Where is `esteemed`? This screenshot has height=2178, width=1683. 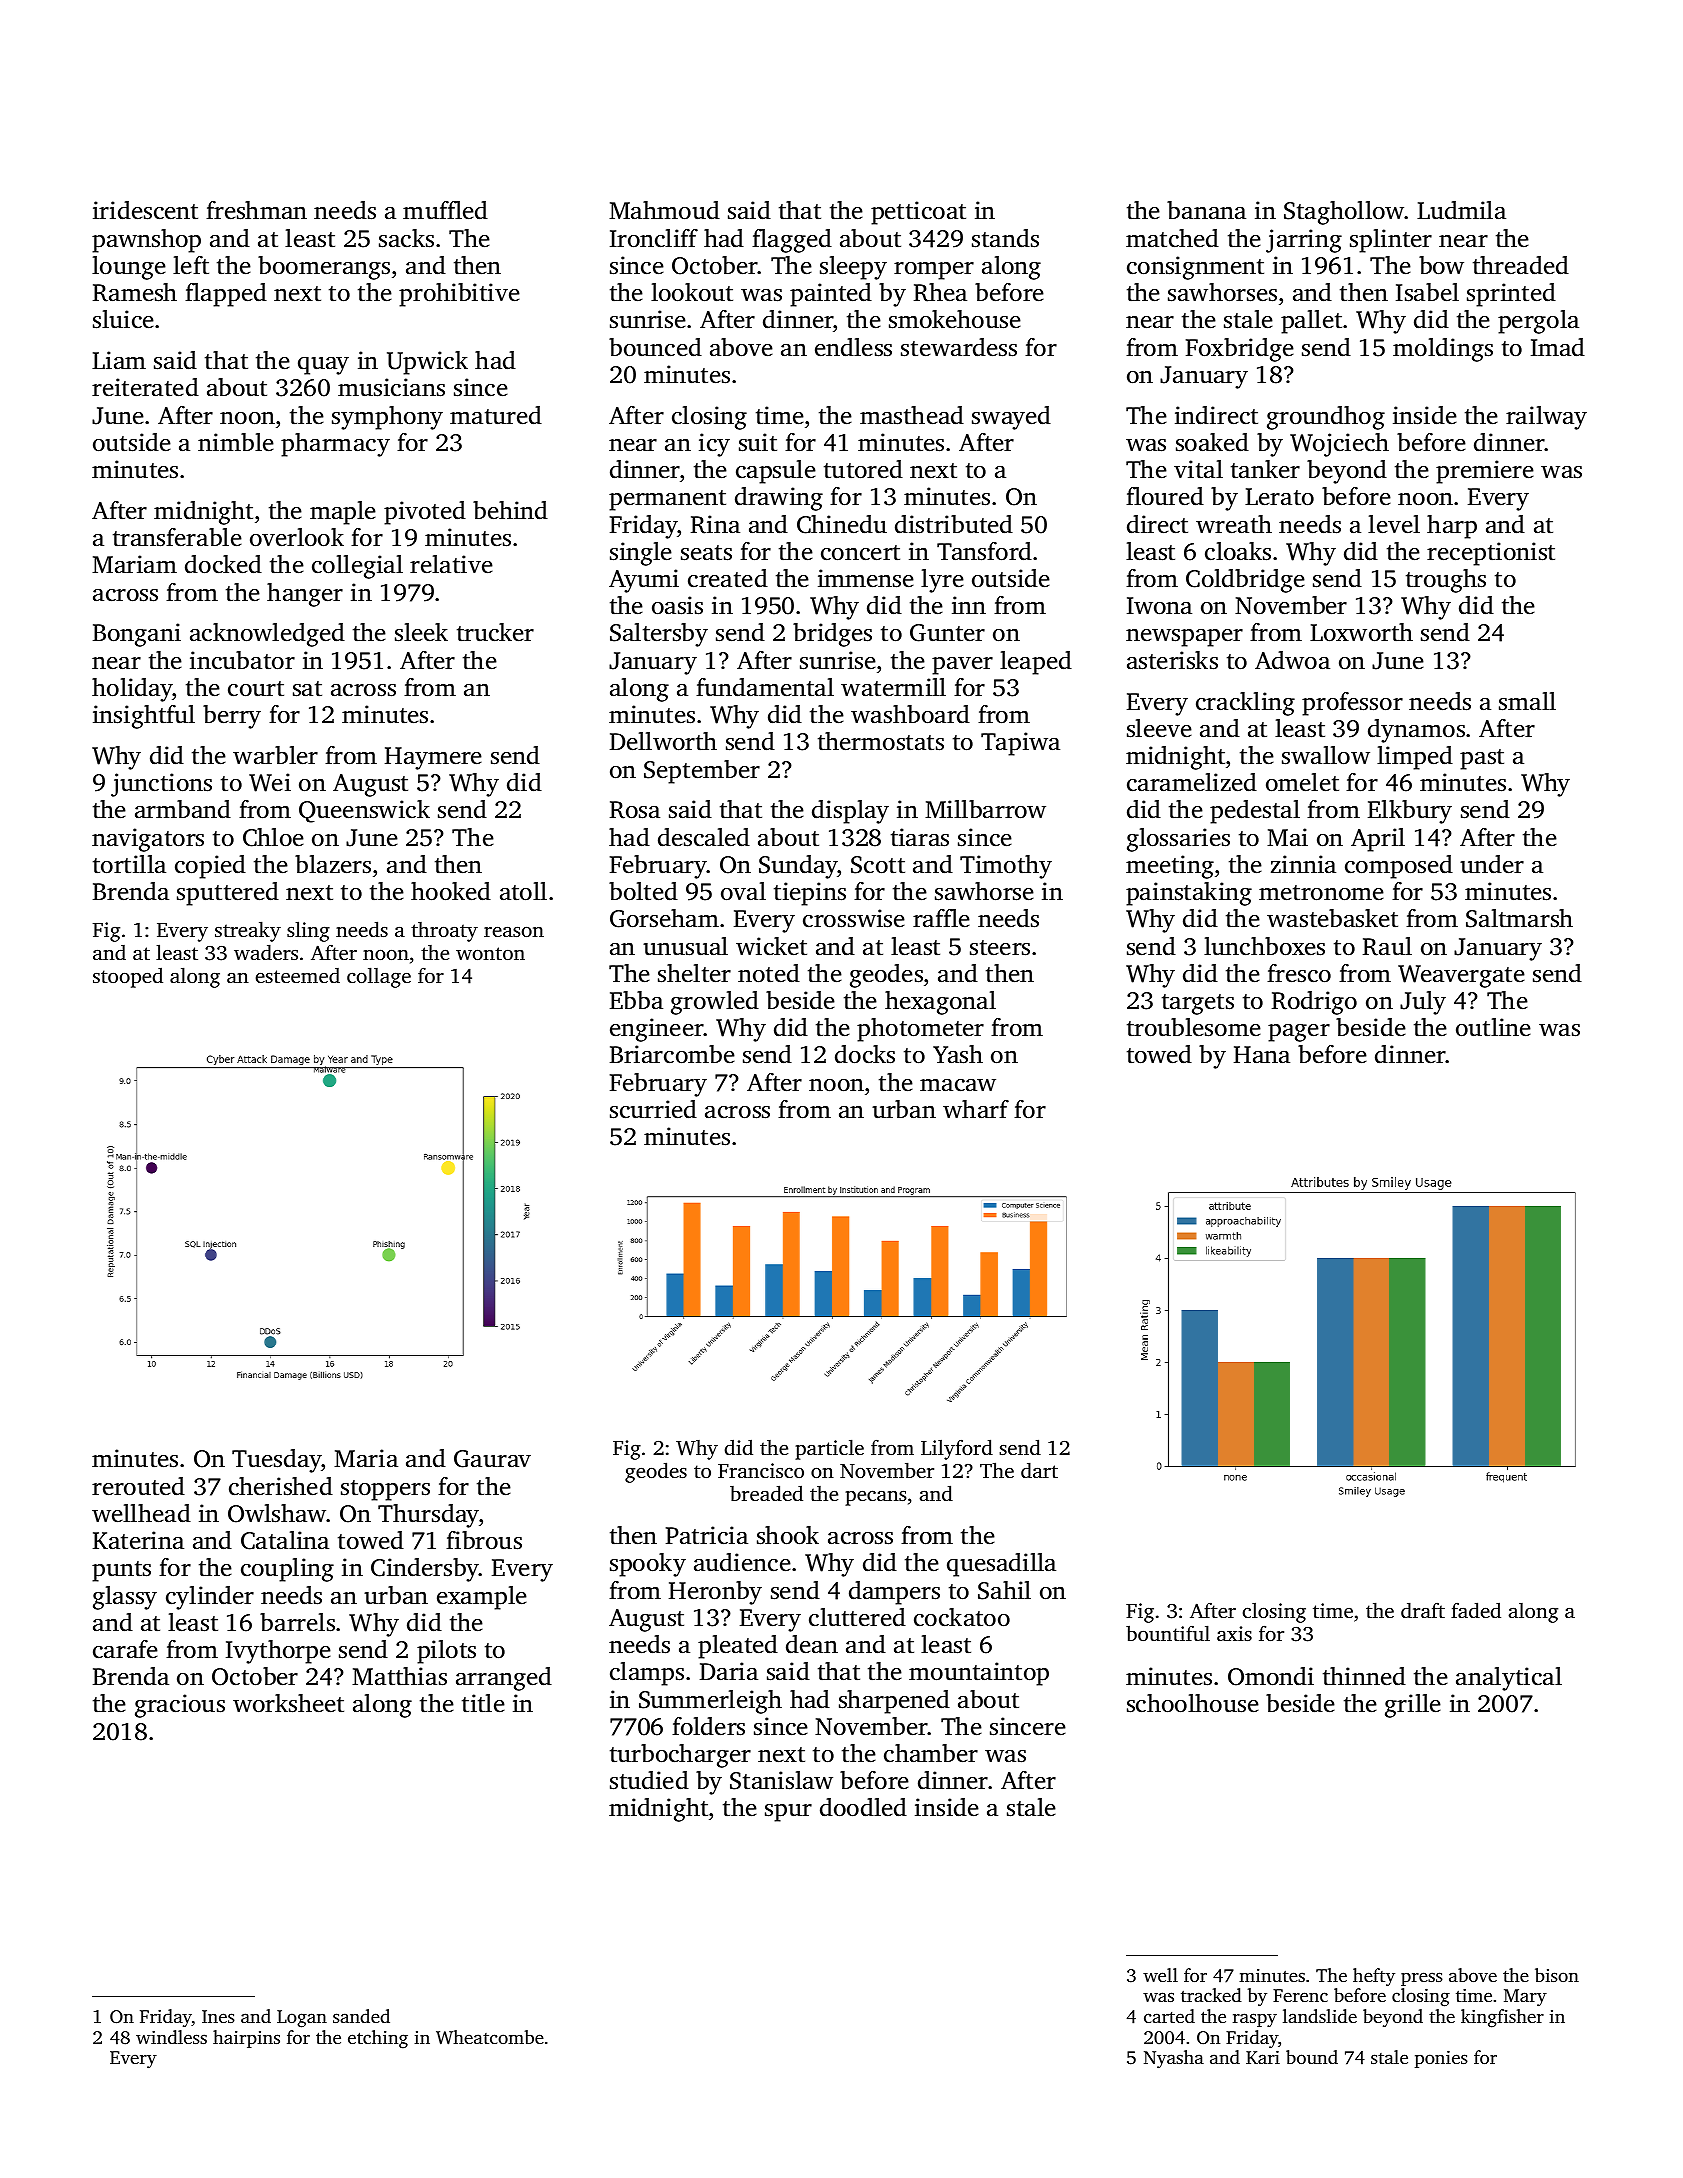
esteemed is located at coordinates (298, 975).
